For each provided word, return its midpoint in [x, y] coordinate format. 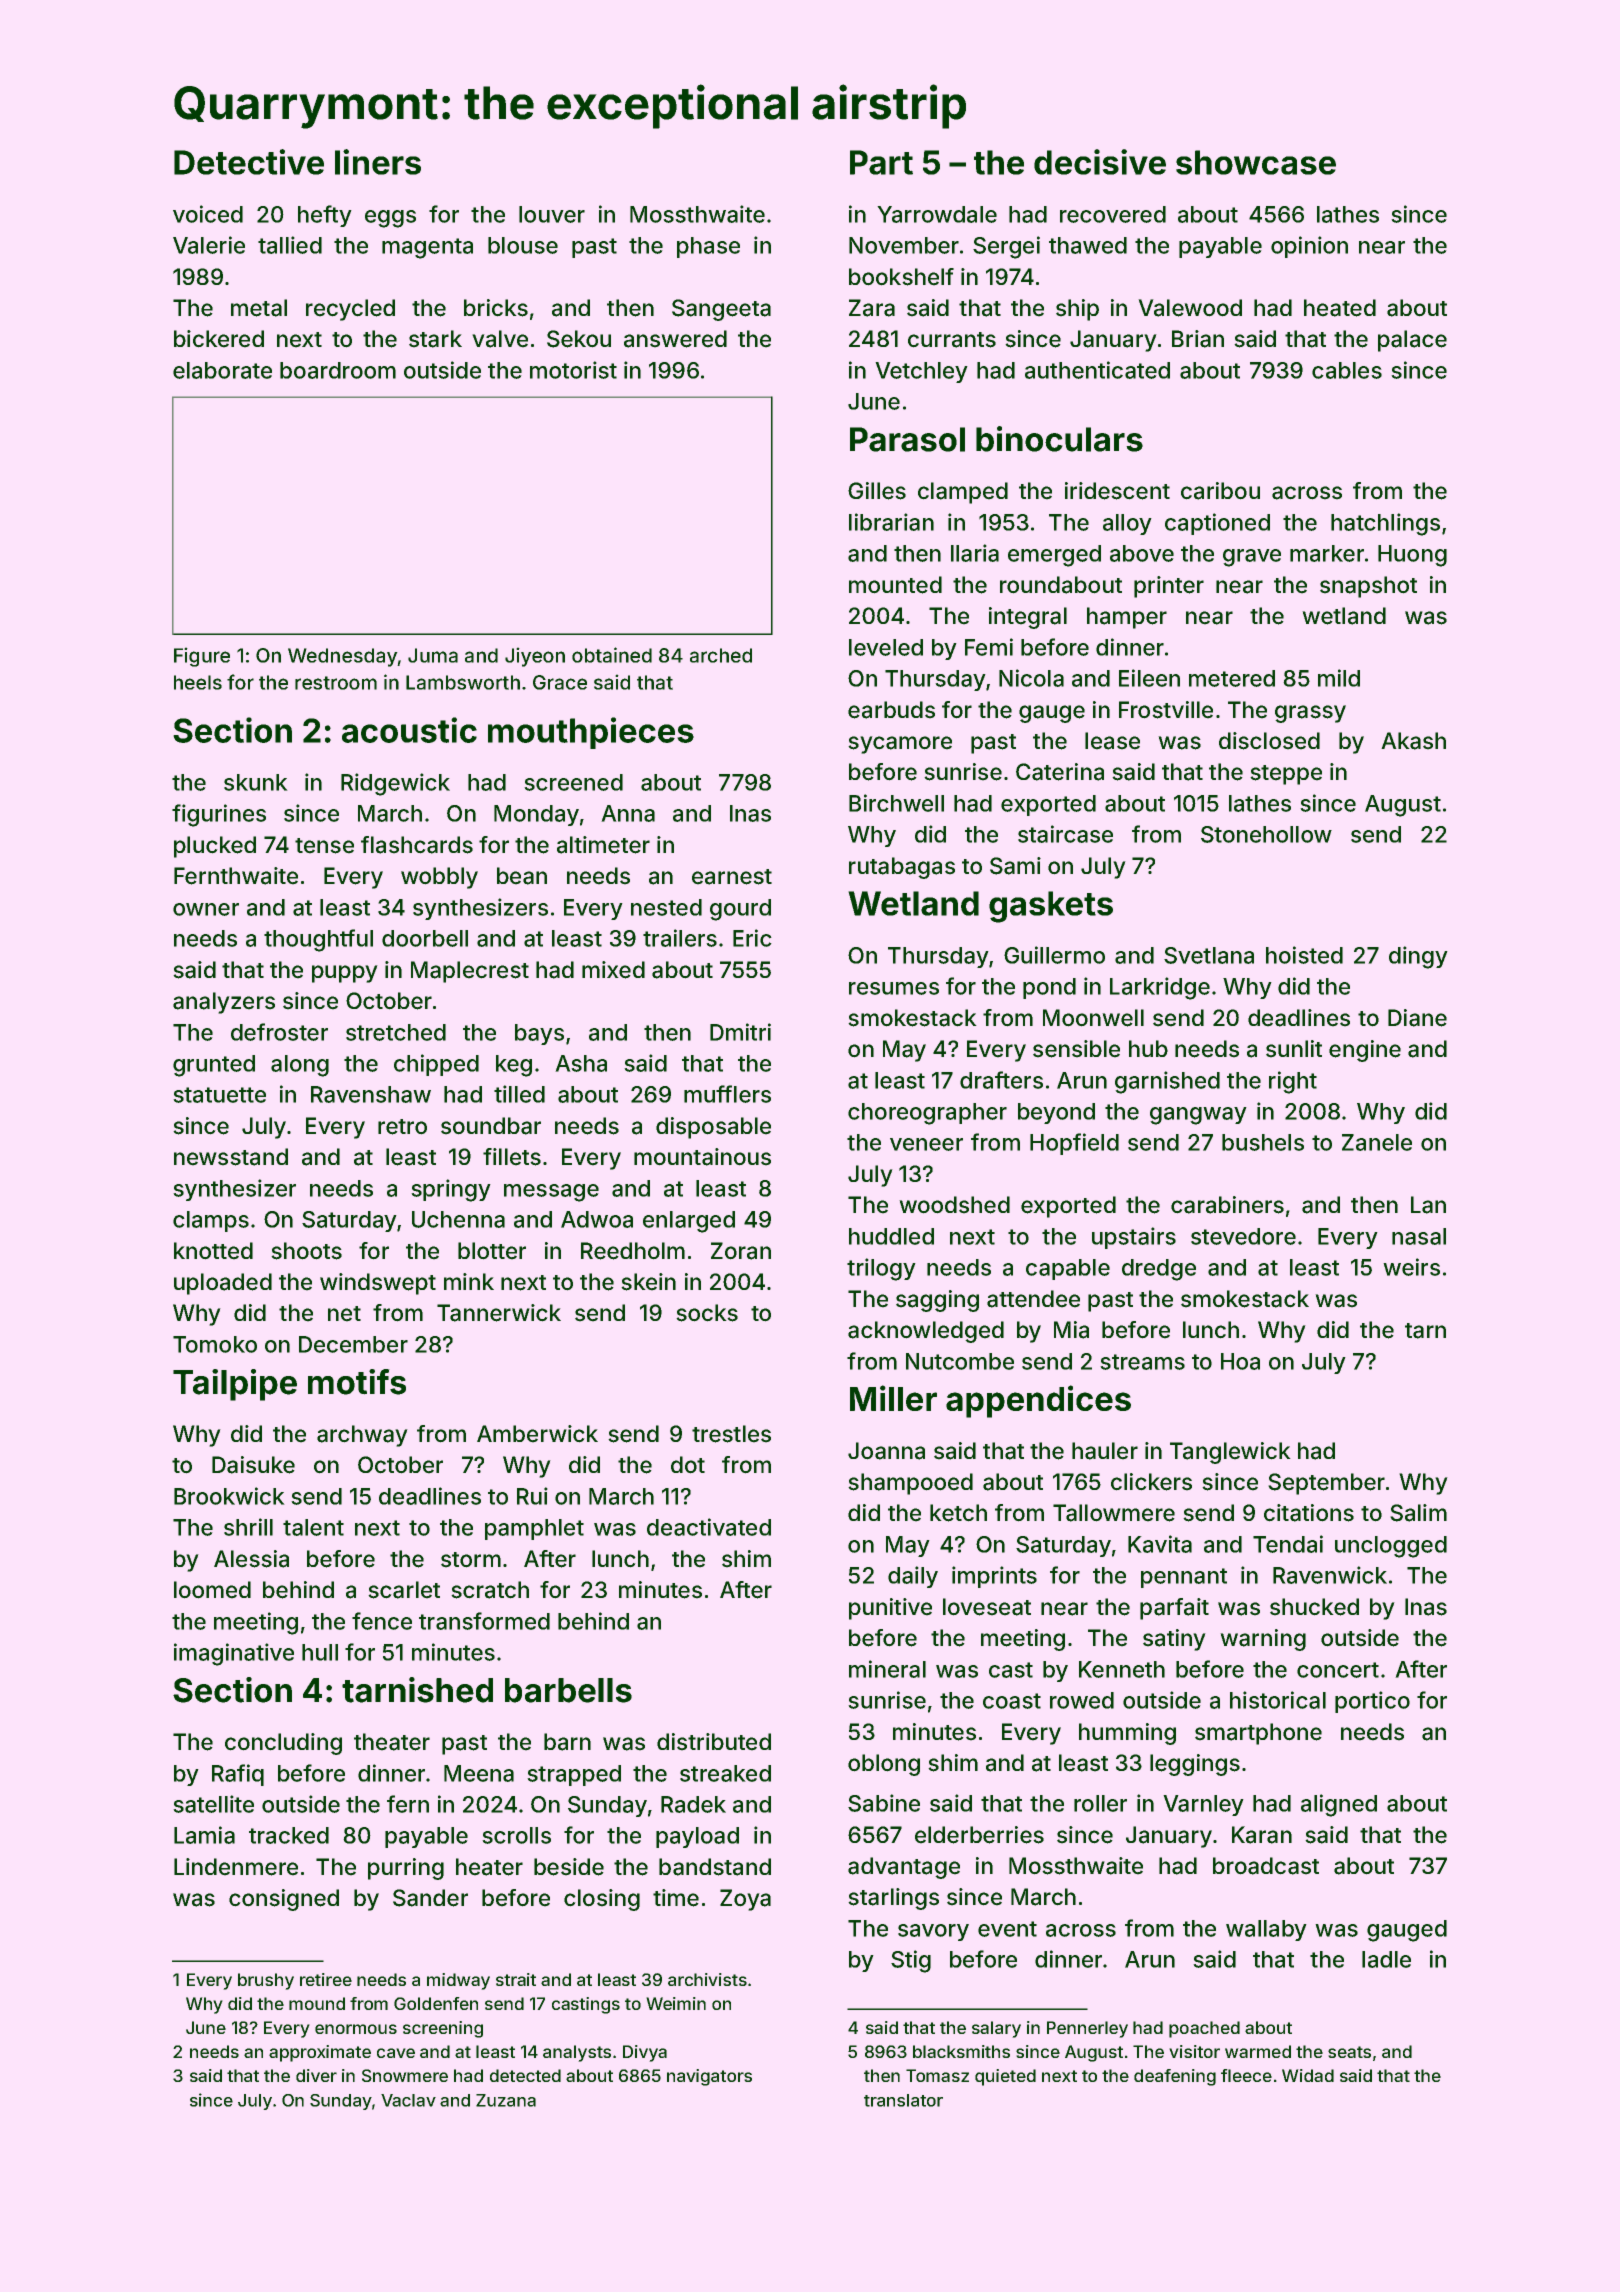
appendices [1038, 1401]
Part [881, 162]
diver [316, 2075]
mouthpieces [591, 733]
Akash [1413, 741]
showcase [1256, 162]
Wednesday [342, 657]
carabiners [1227, 1205]
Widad [1308, 2075]
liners [378, 162]
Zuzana [506, 2100]
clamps [211, 1221]
